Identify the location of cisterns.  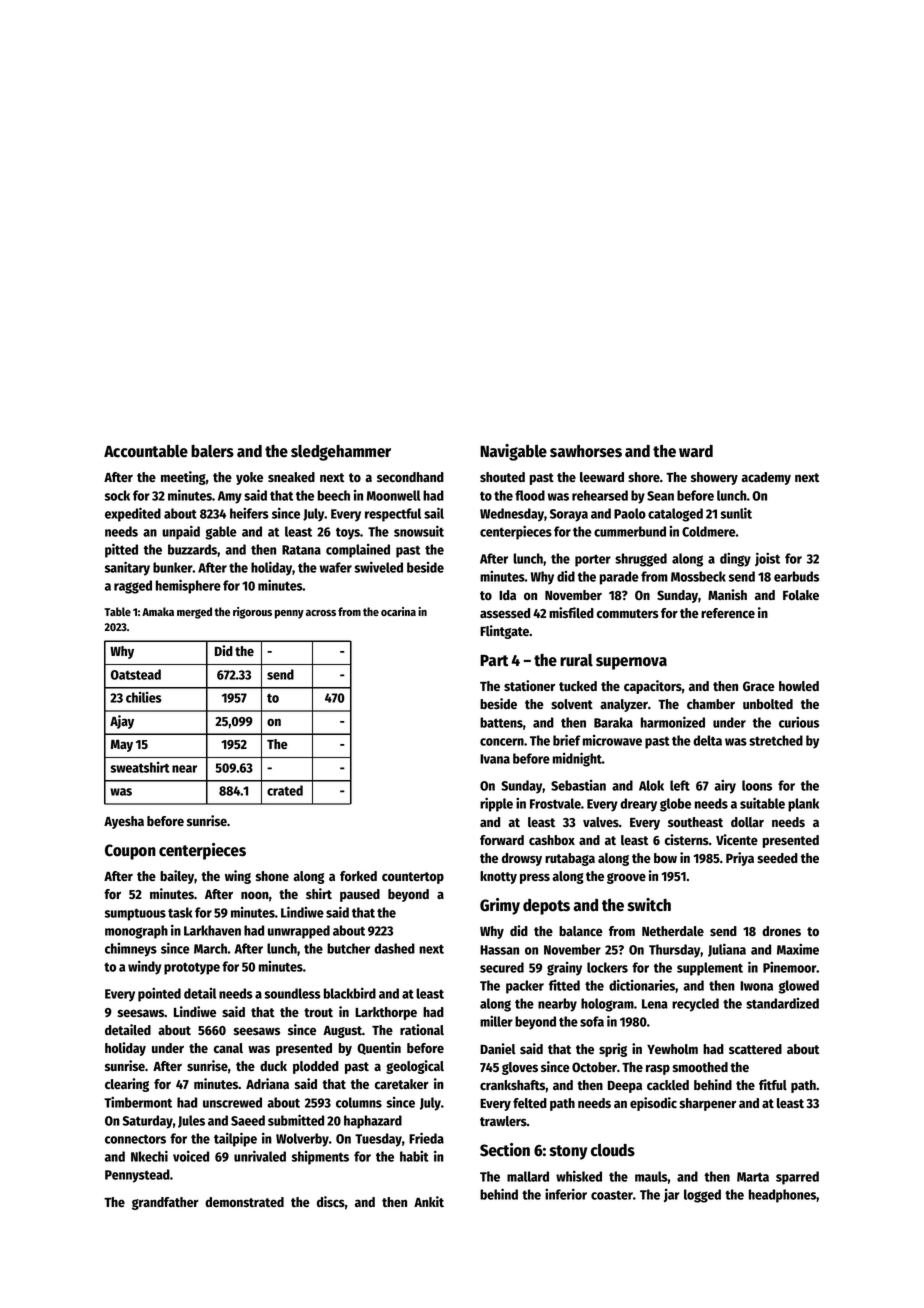
(687, 840).
